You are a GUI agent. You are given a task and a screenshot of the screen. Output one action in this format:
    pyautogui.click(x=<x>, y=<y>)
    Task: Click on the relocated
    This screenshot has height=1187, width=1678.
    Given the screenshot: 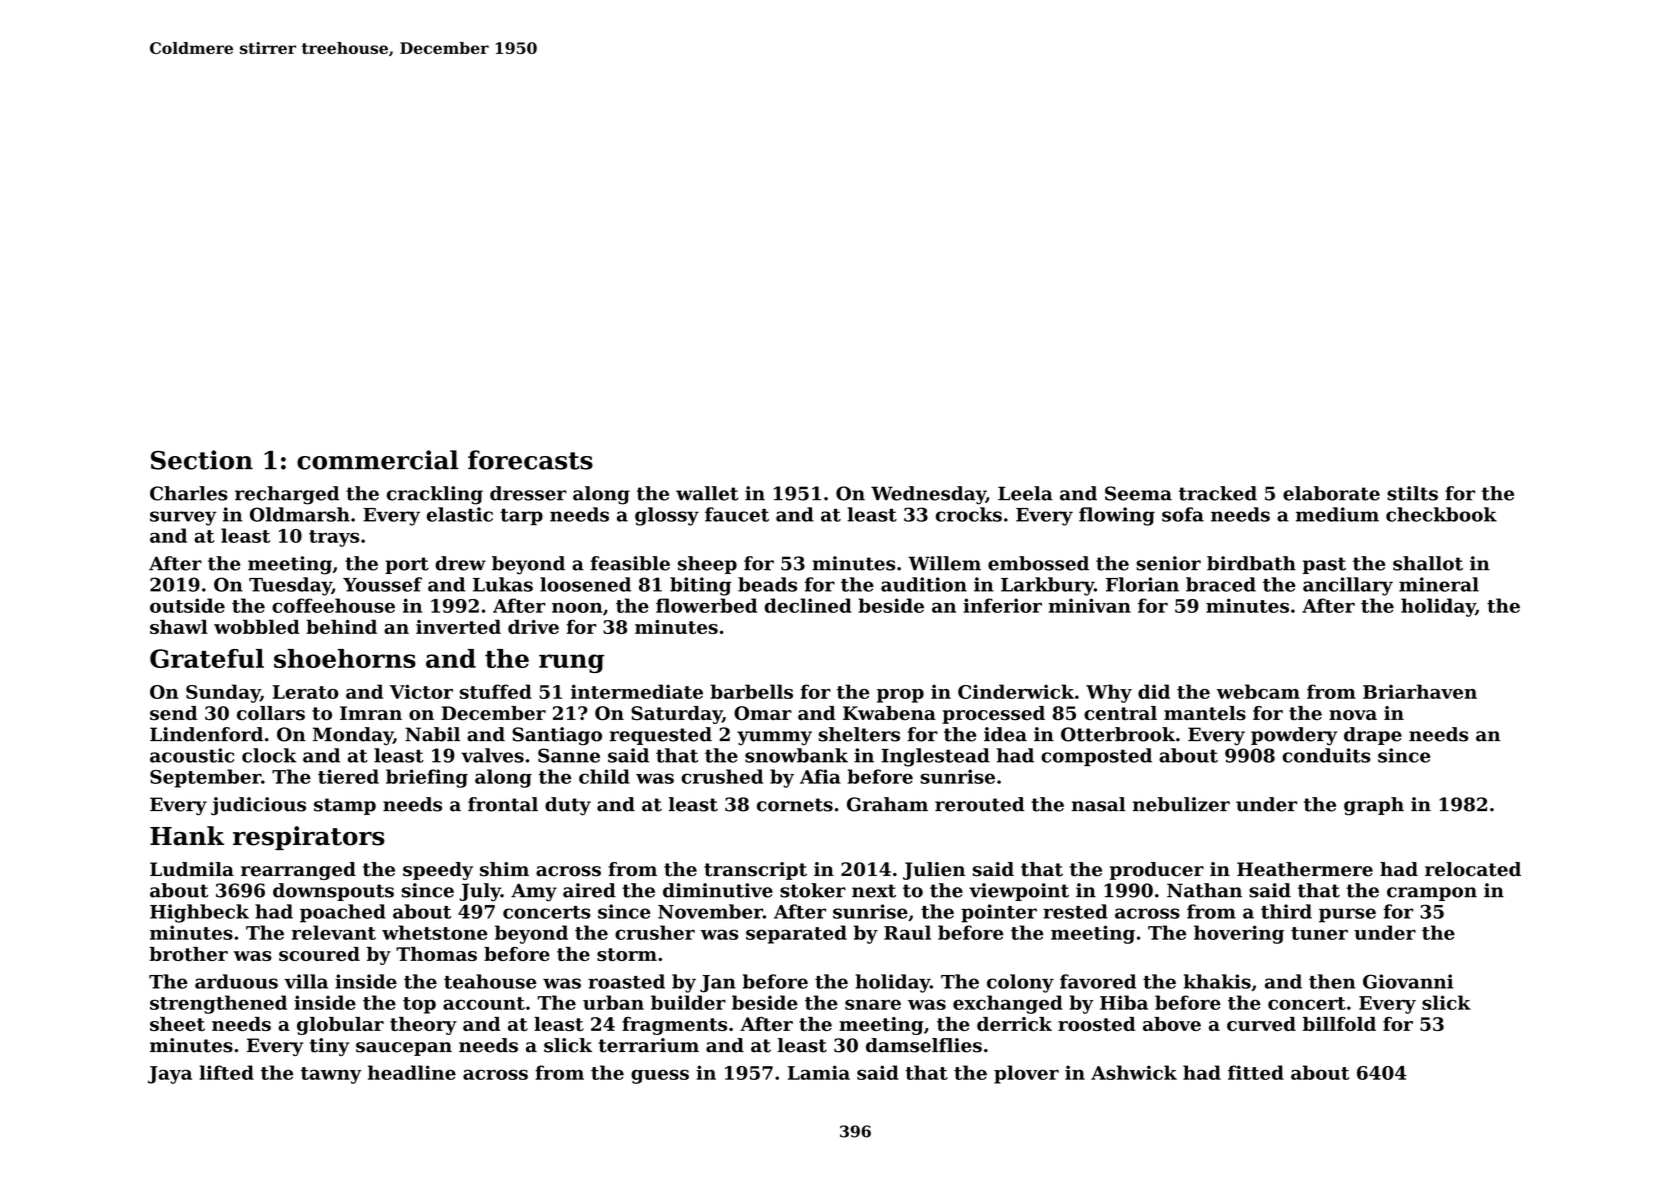 What is the action you would take?
    pyautogui.click(x=1473, y=869)
